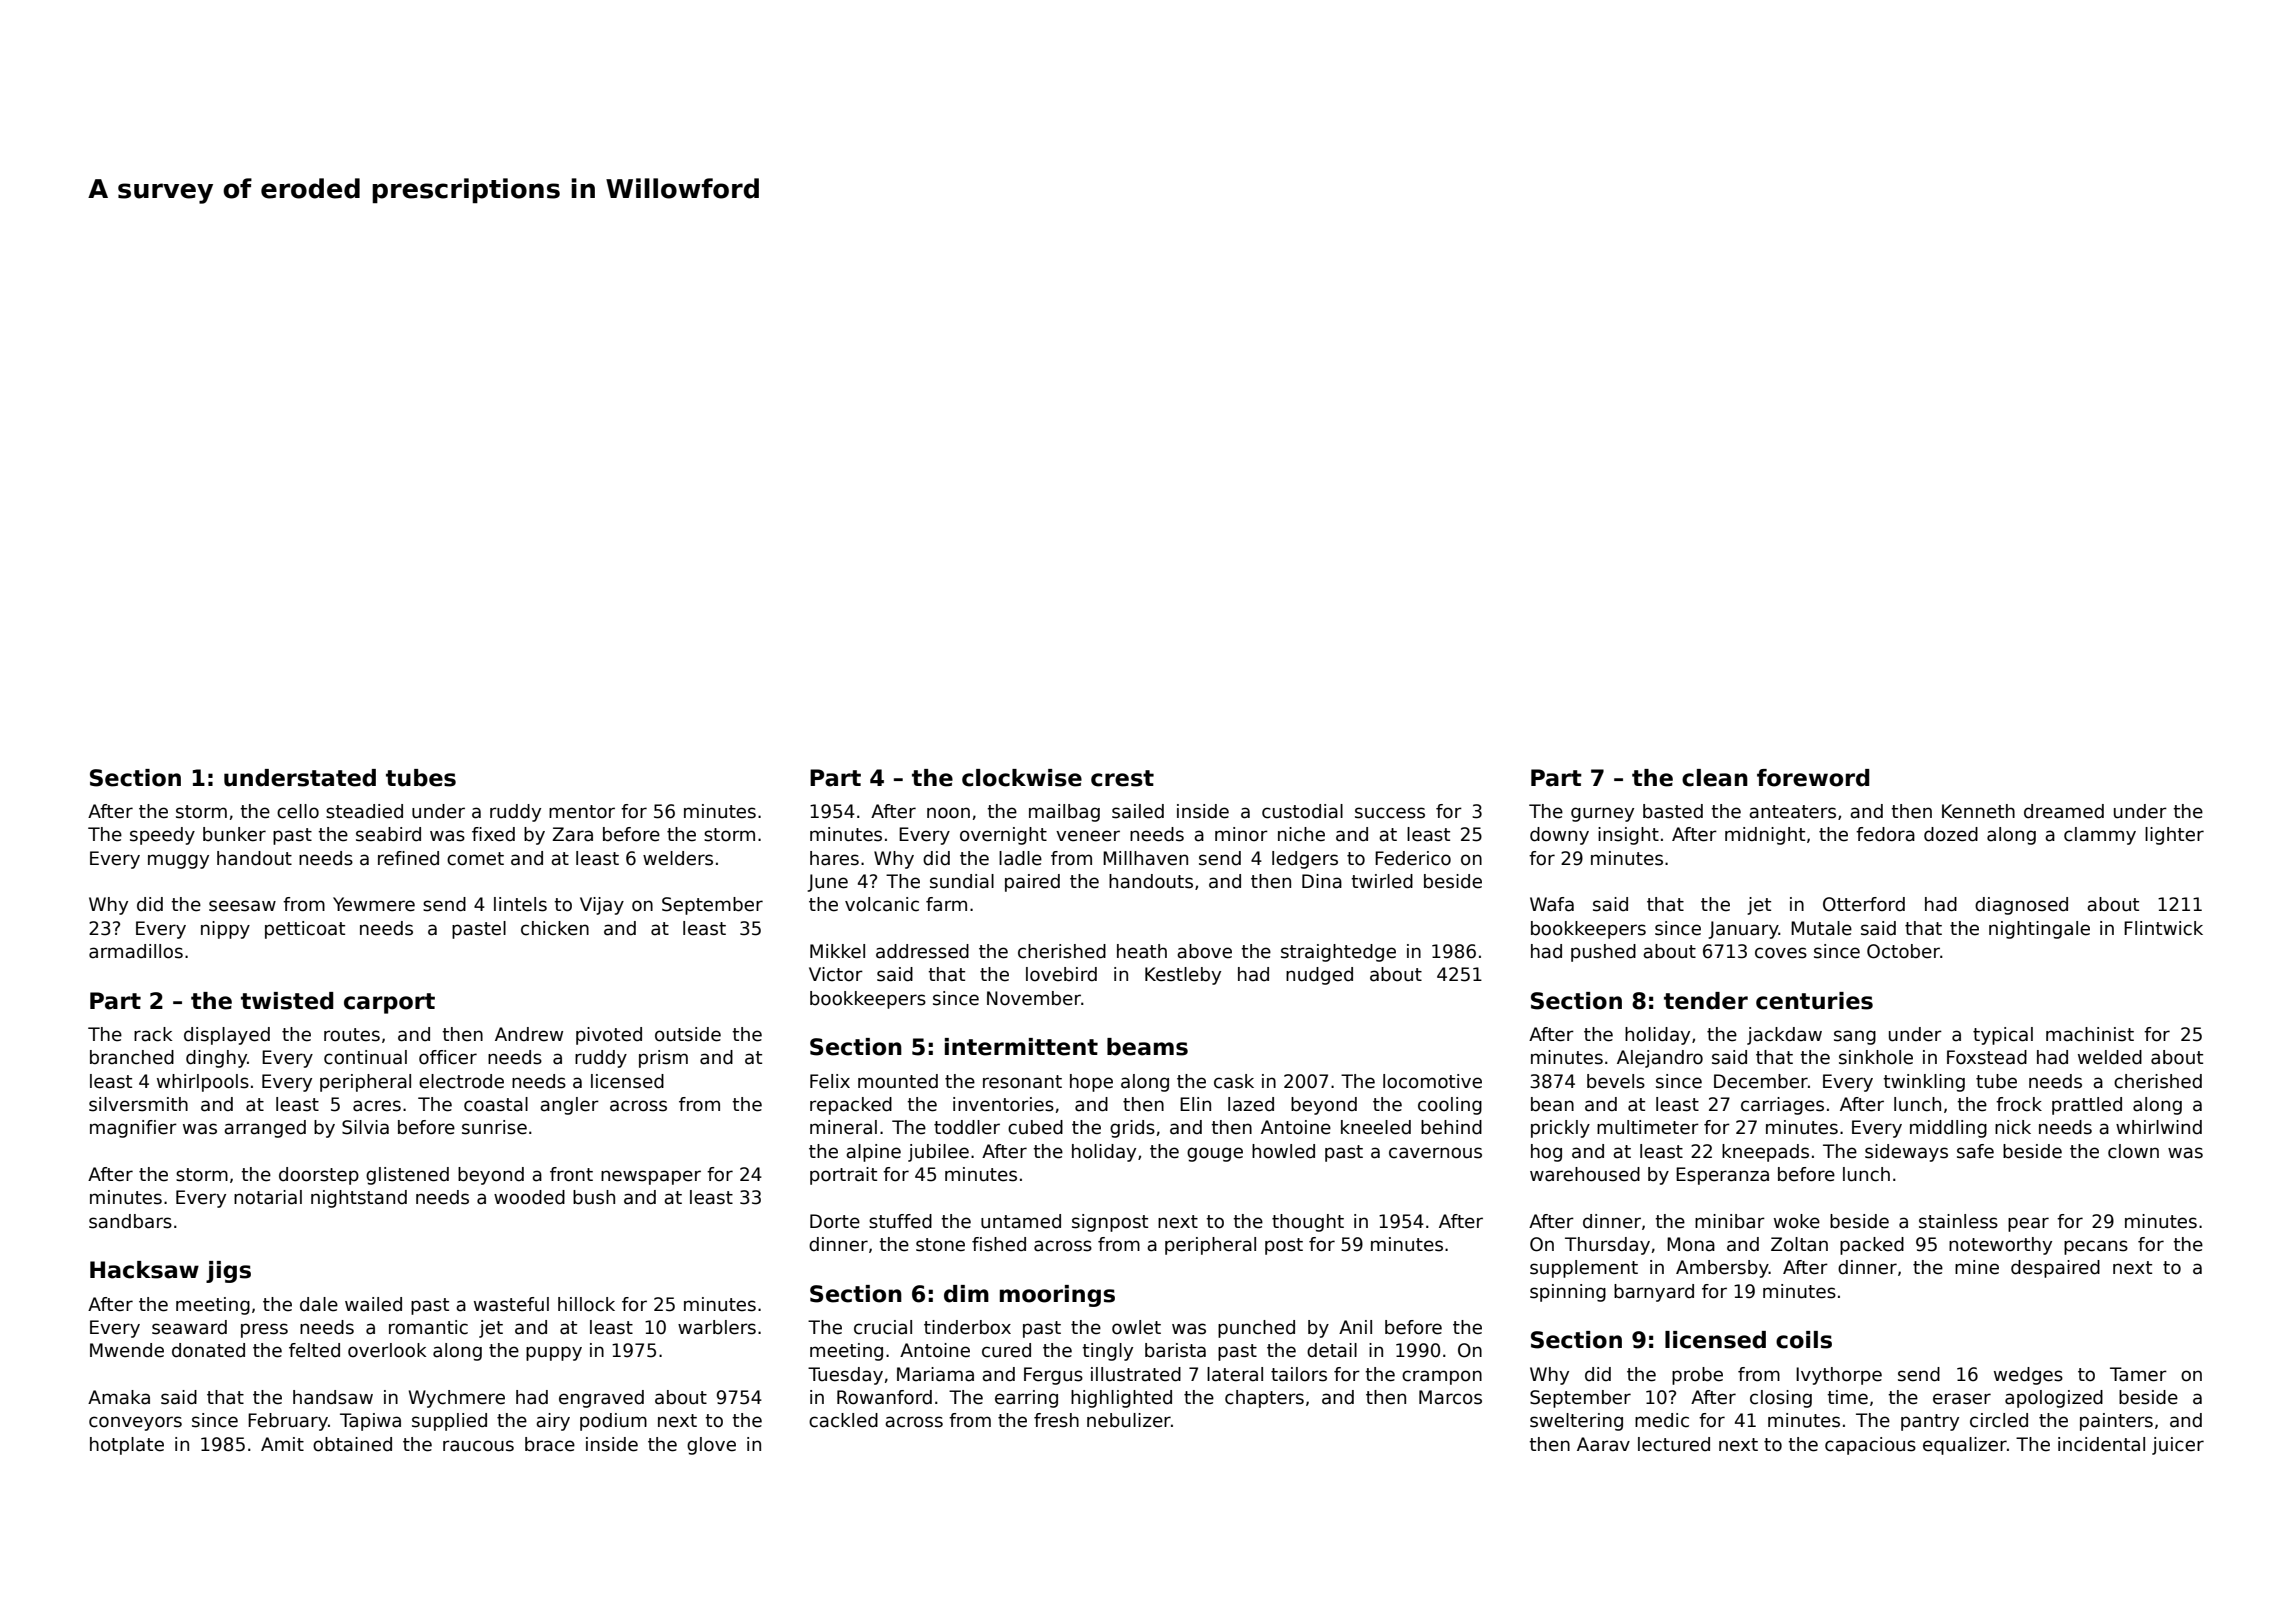  What do you see at coordinates (1061, 974) in the image?
I see `lovebird` at bounding box center [1061, 974].
